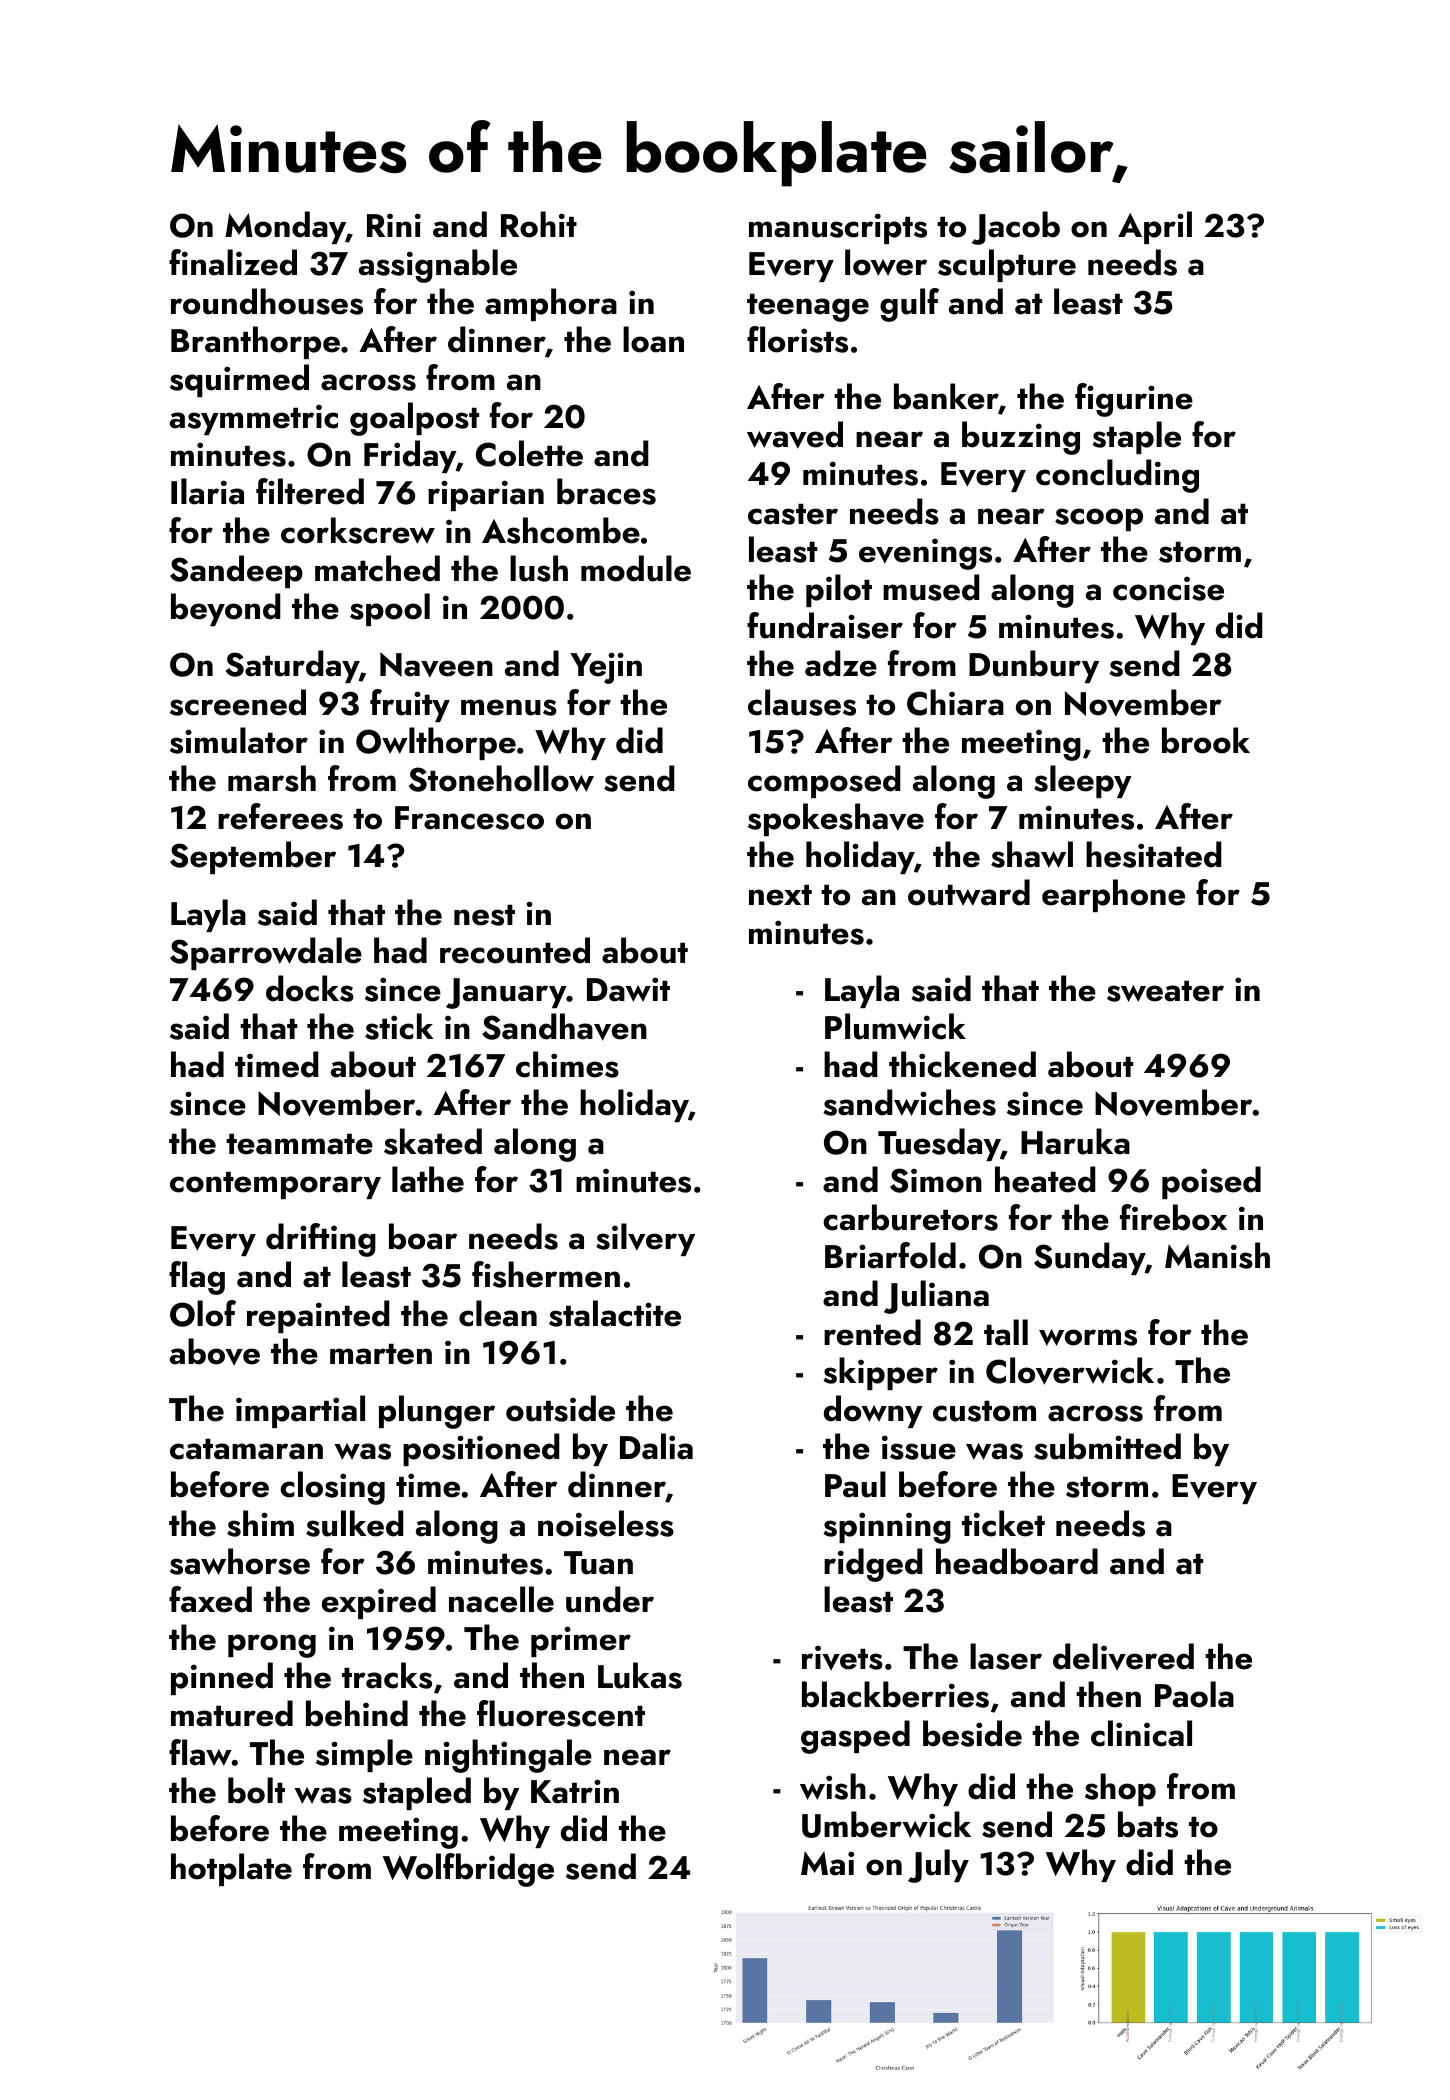 Image resolution: width=1450 pixels, height=2100 pixels. I want to click on silvery, so click(645, 1239).
